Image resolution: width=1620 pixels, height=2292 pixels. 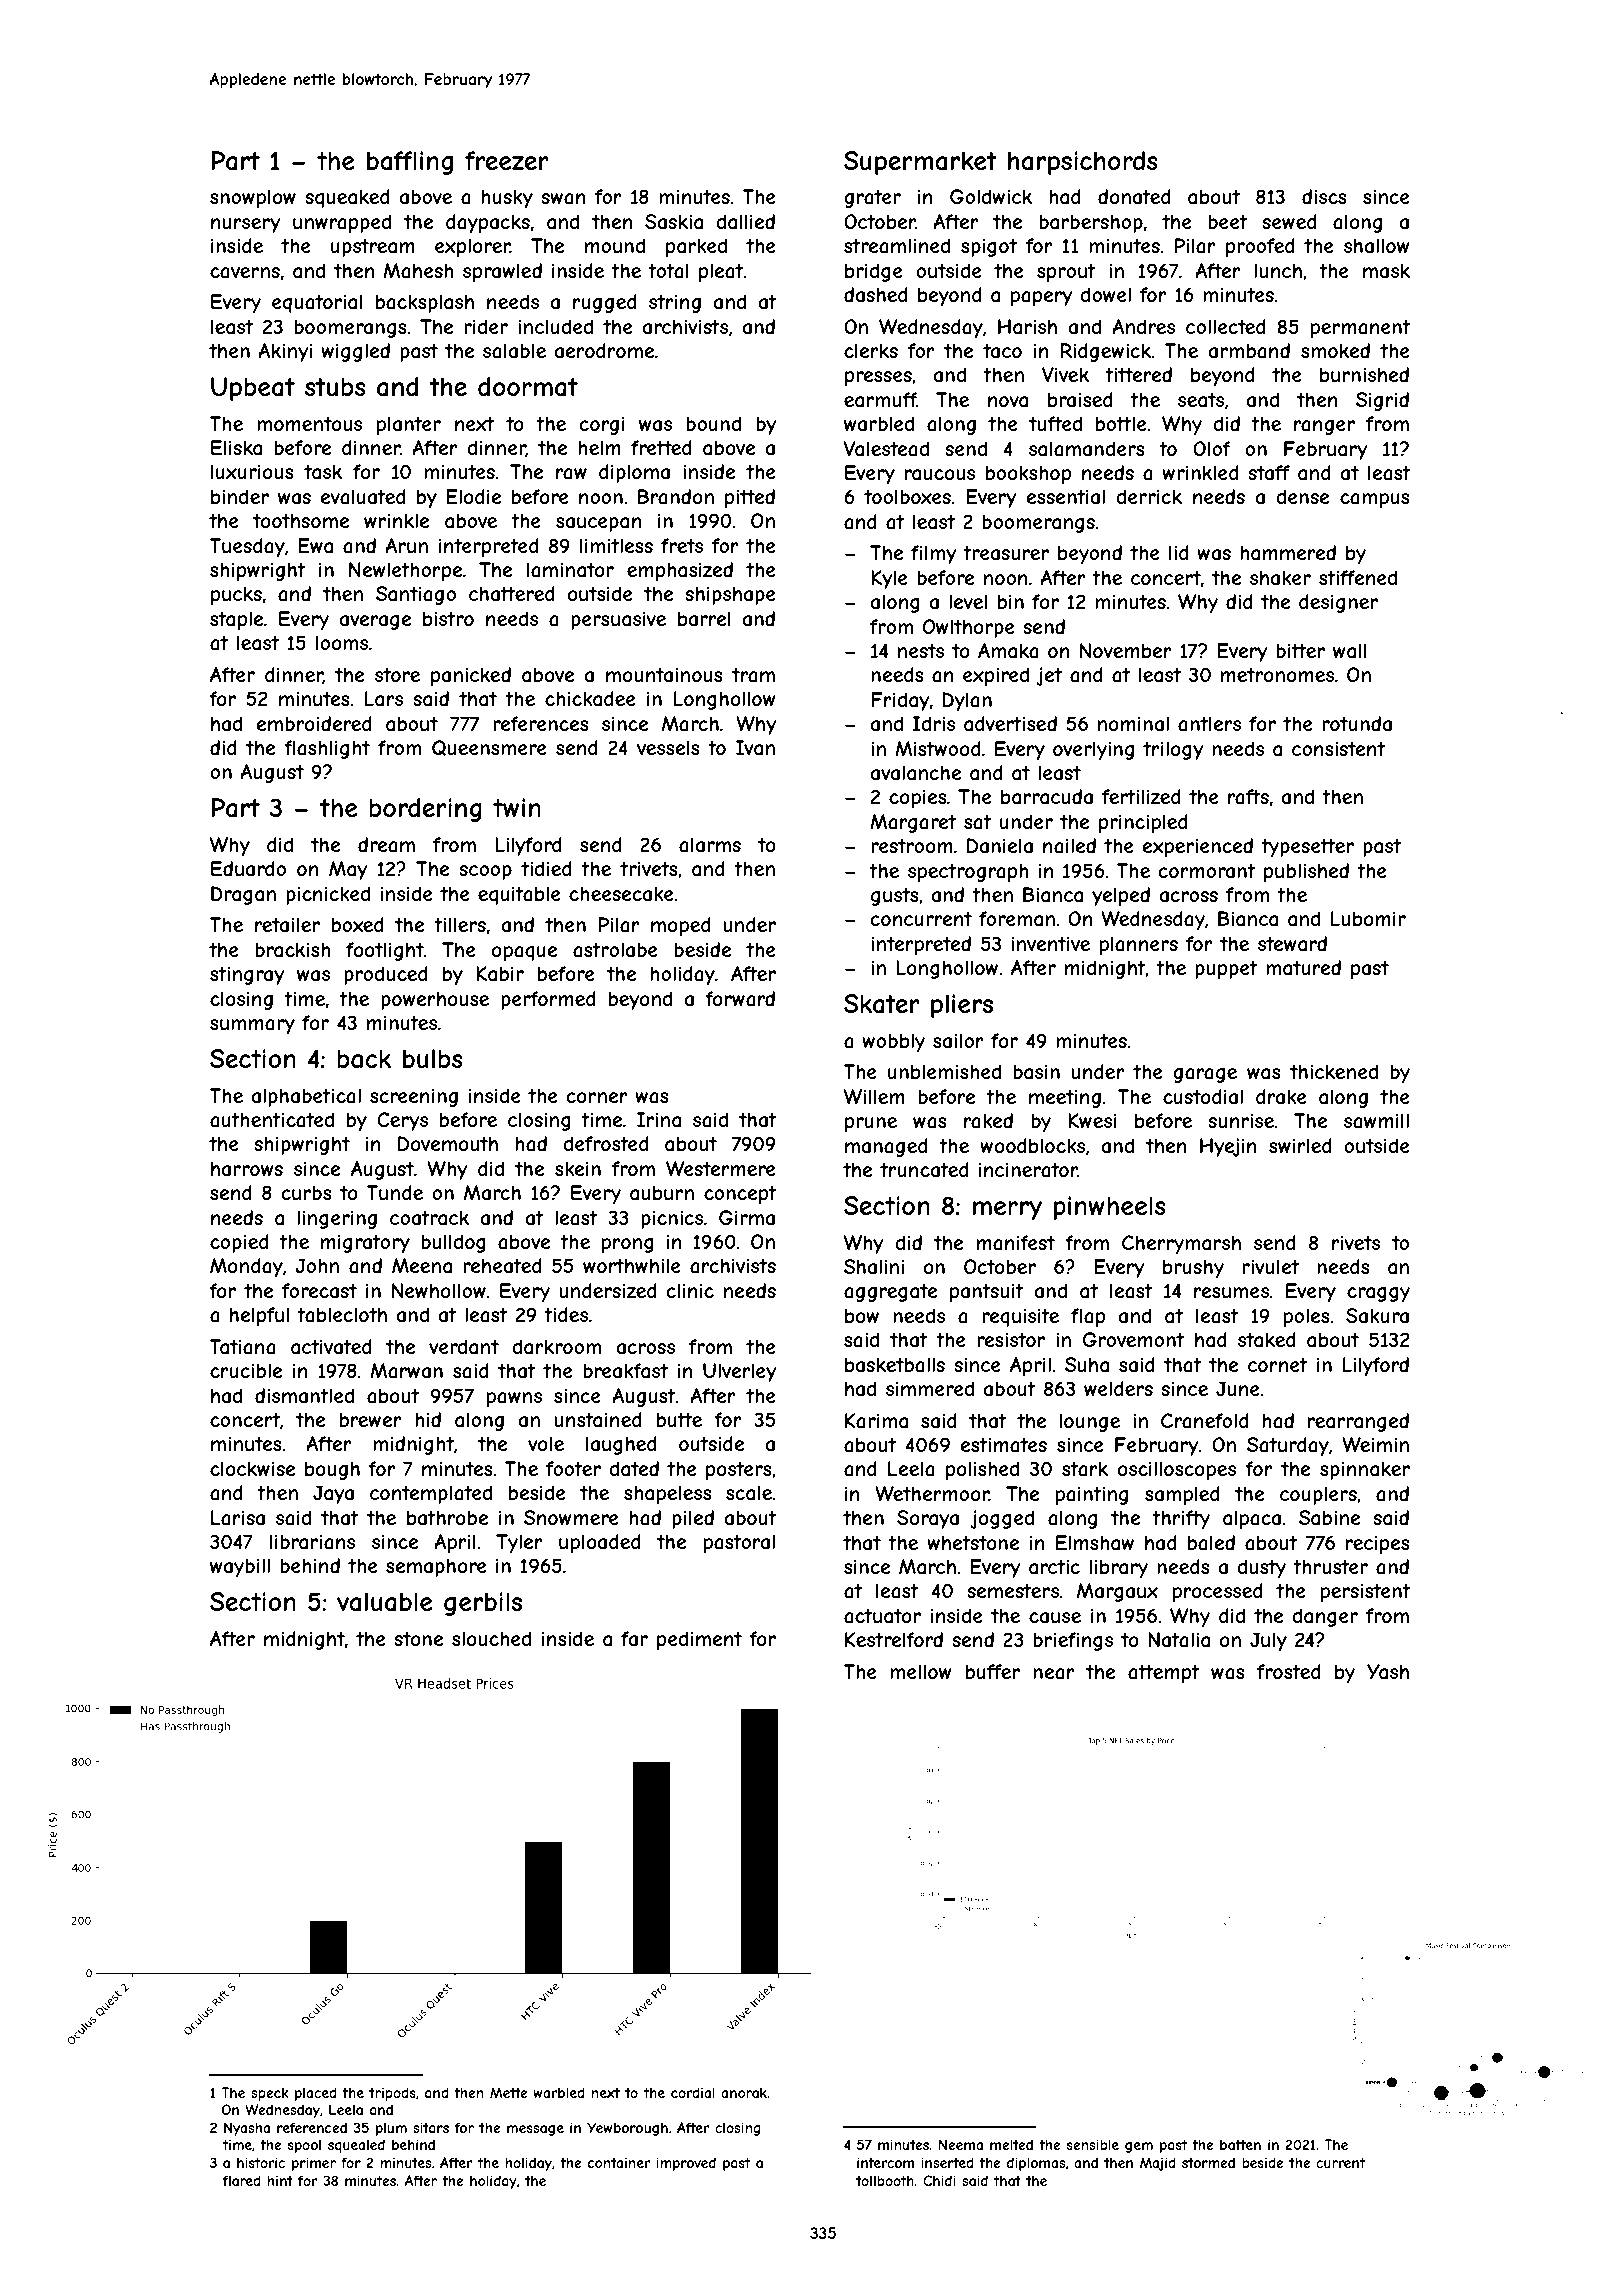 I want to click on harpsichords, so click(x=1083, y=163).
